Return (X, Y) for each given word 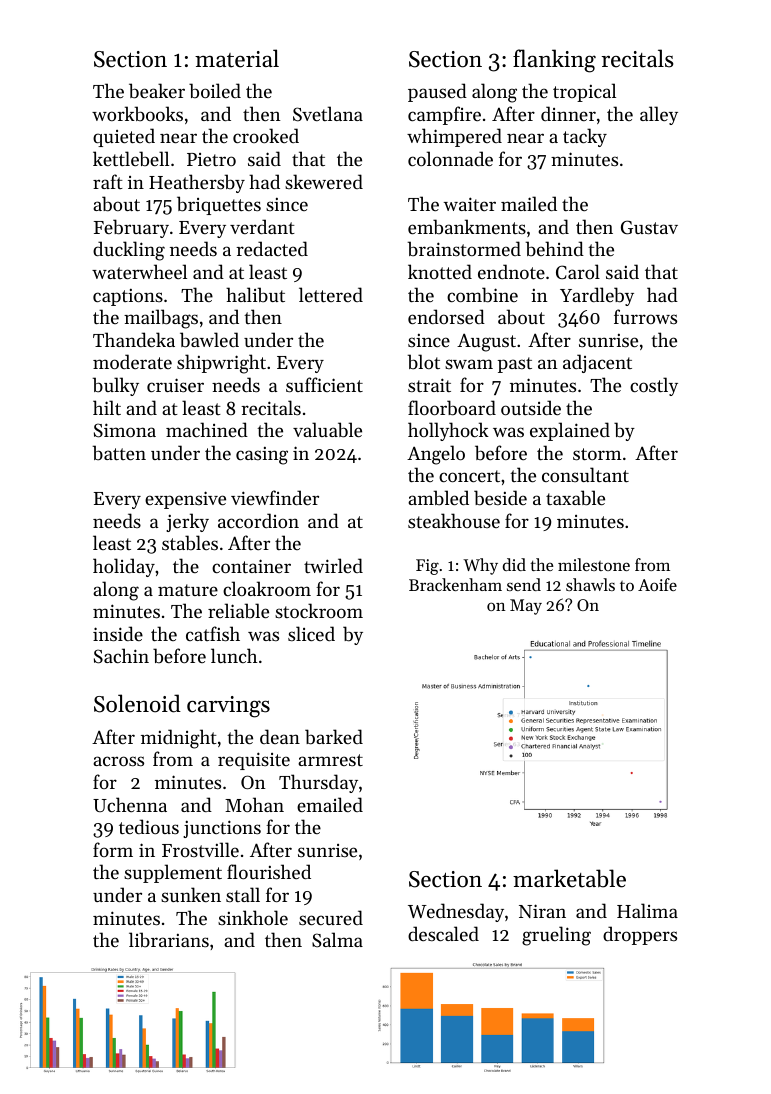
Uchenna (130, 804)
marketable (569, 878)
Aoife (657, 584)
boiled (215, 90)
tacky (585, 137)
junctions (222, 829)
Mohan (254, 804)
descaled (443, 933)
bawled (209, 340)
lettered (331, 294)
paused (437, 92)
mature (188, 590)
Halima (647, 910)
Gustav (649, 227)
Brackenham (455, 584)
